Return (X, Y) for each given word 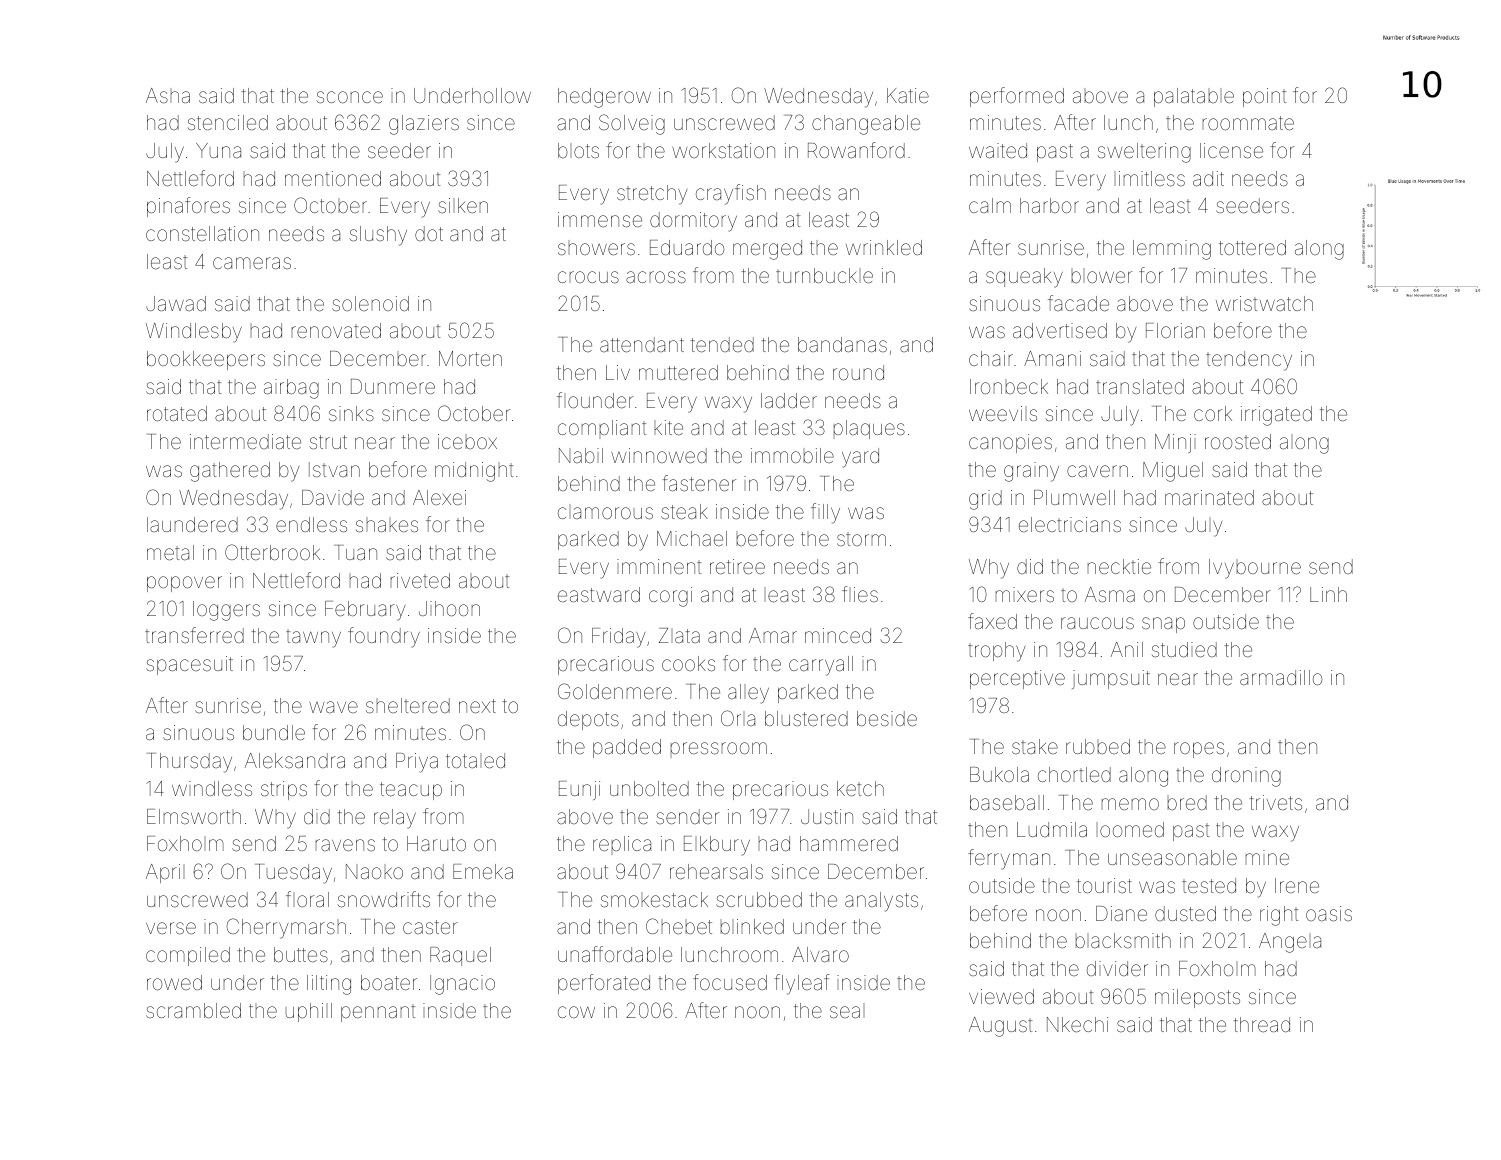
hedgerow (604, 98)
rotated (177, 413)
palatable (1194, 97)
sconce (350, 97)
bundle (274, 732)
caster (430, 927)
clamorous (605, 513)
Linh (1328, 594)
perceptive (1017, 679)
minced (838, 635)
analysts (881, 902)
